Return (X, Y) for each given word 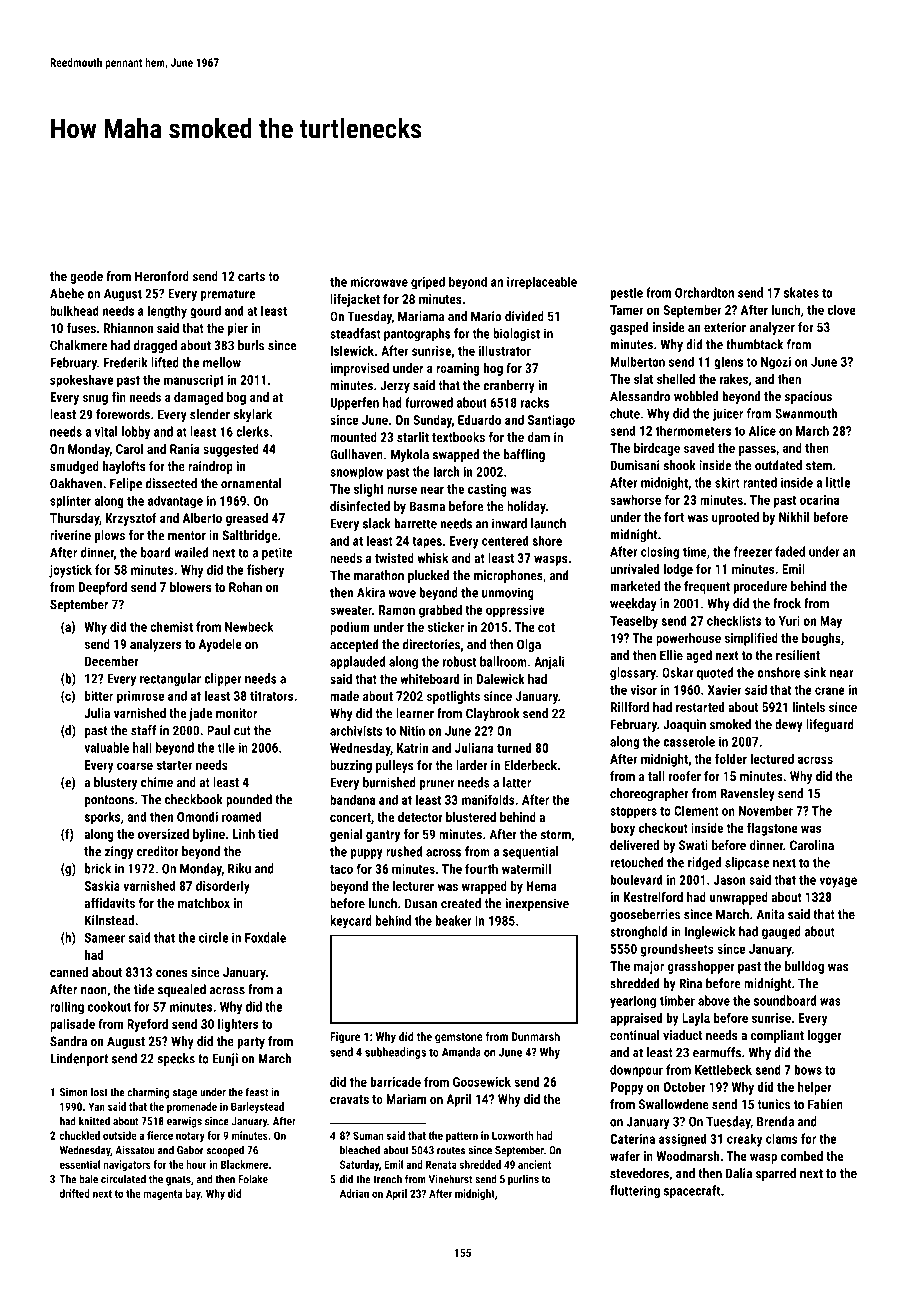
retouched (637, 862)
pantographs (417, 334)
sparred (776, 1174)
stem (819, 466)
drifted (75, 1193)
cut (242, 731)
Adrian (354, 1193)
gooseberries (645, 915)
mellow (222, 362)
